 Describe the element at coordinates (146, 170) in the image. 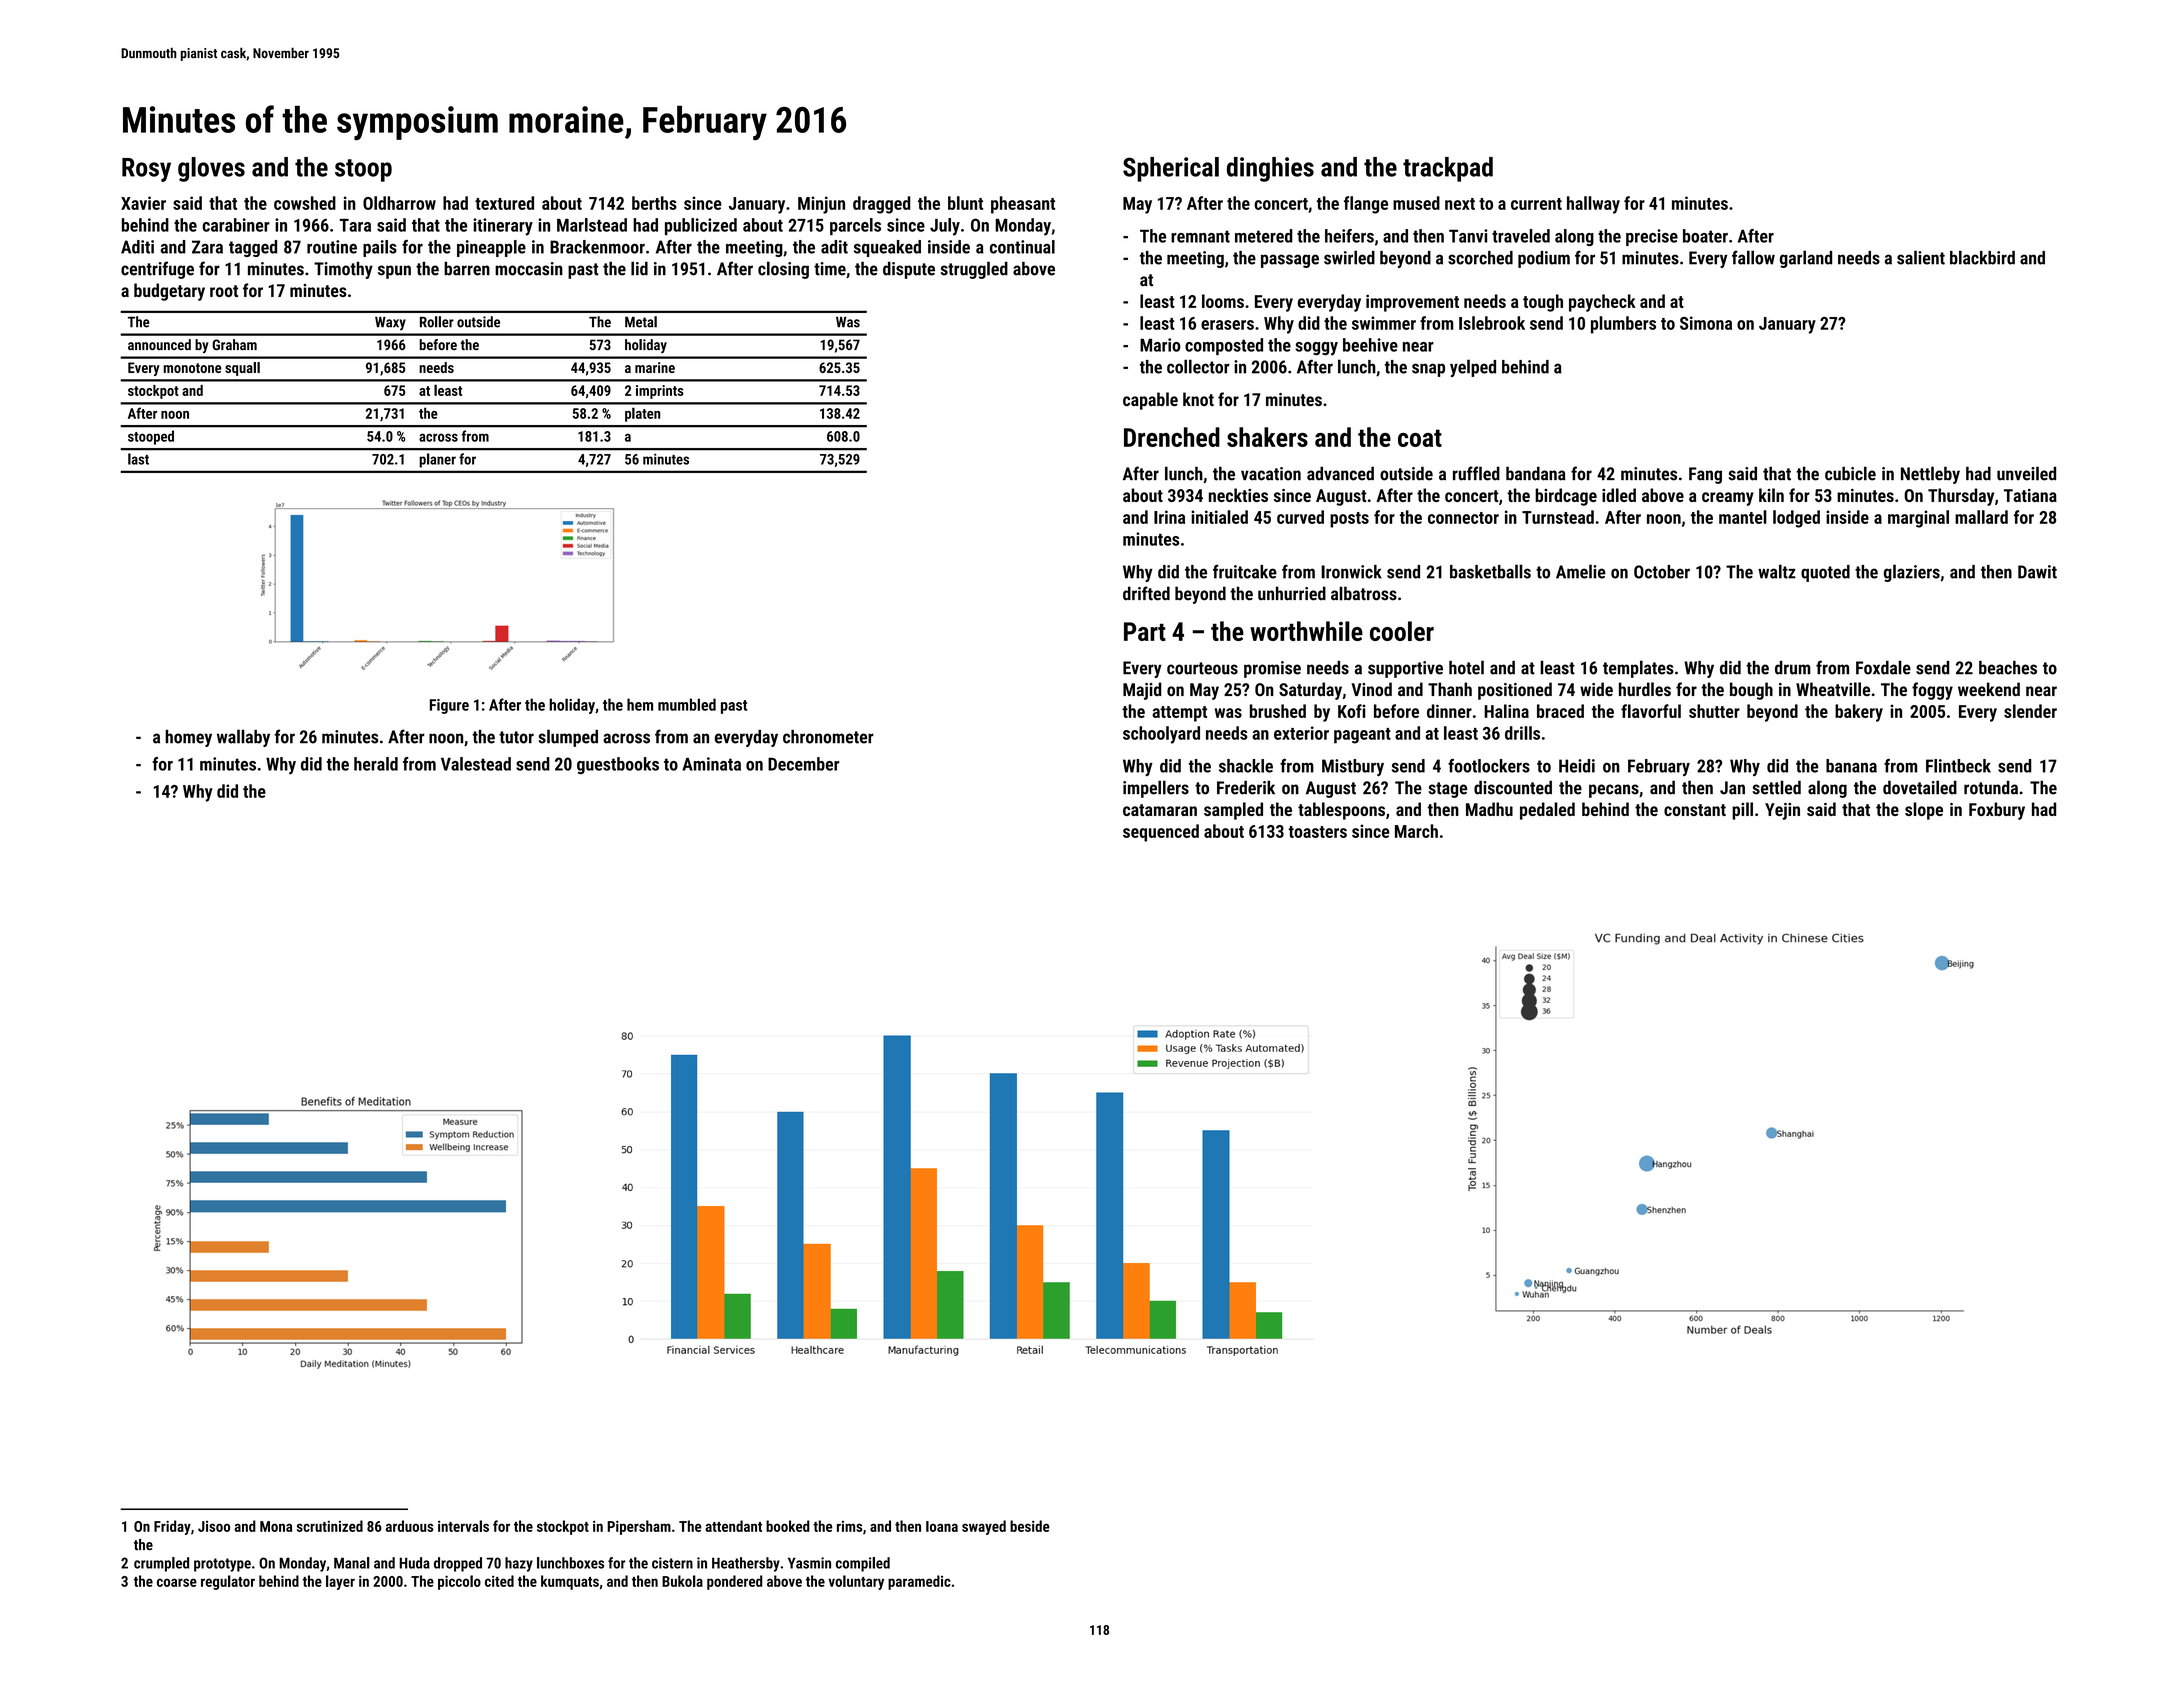

I see `Rosy` at that location.
